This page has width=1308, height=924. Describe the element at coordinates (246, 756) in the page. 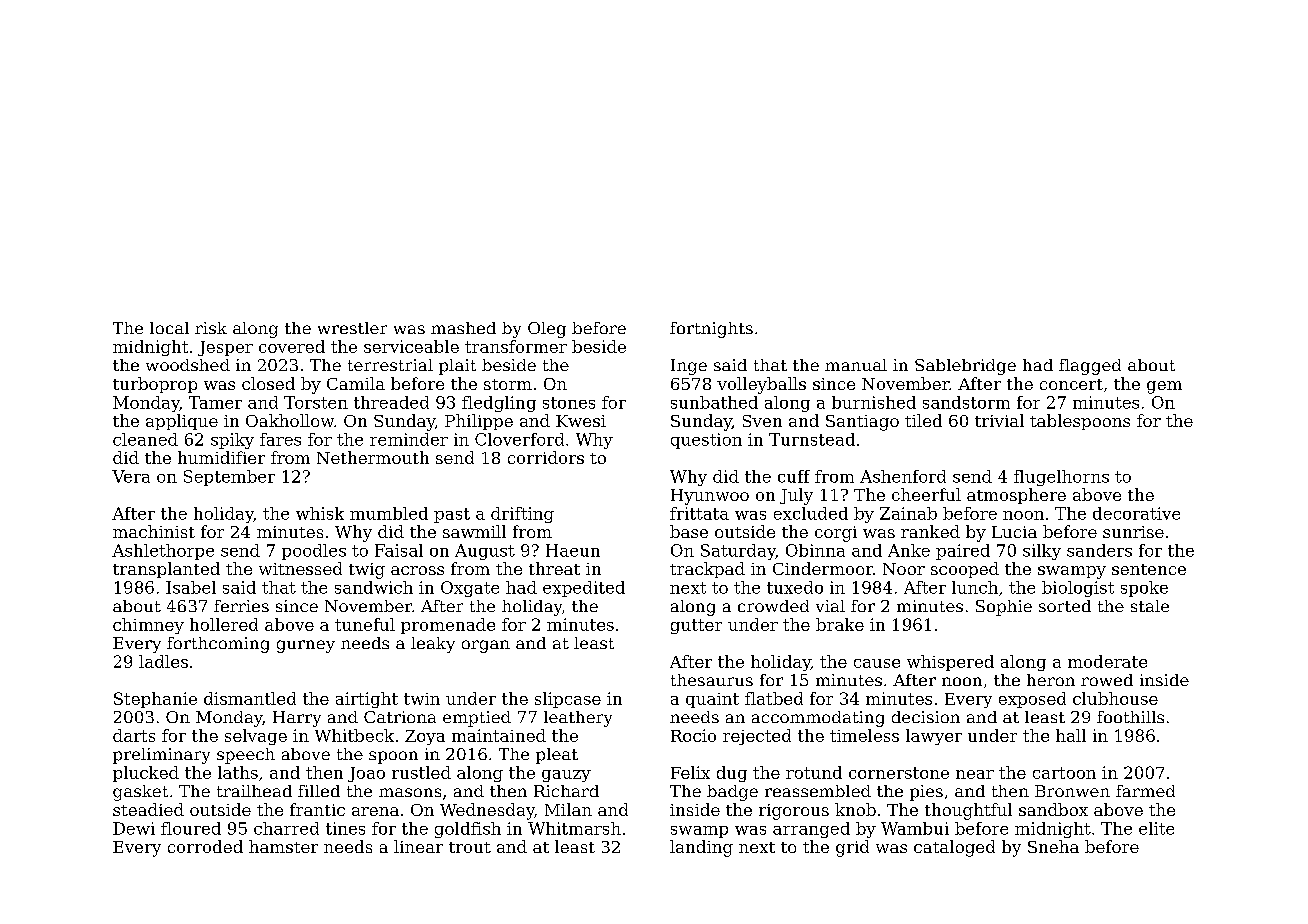

I see `speech` at that location.
